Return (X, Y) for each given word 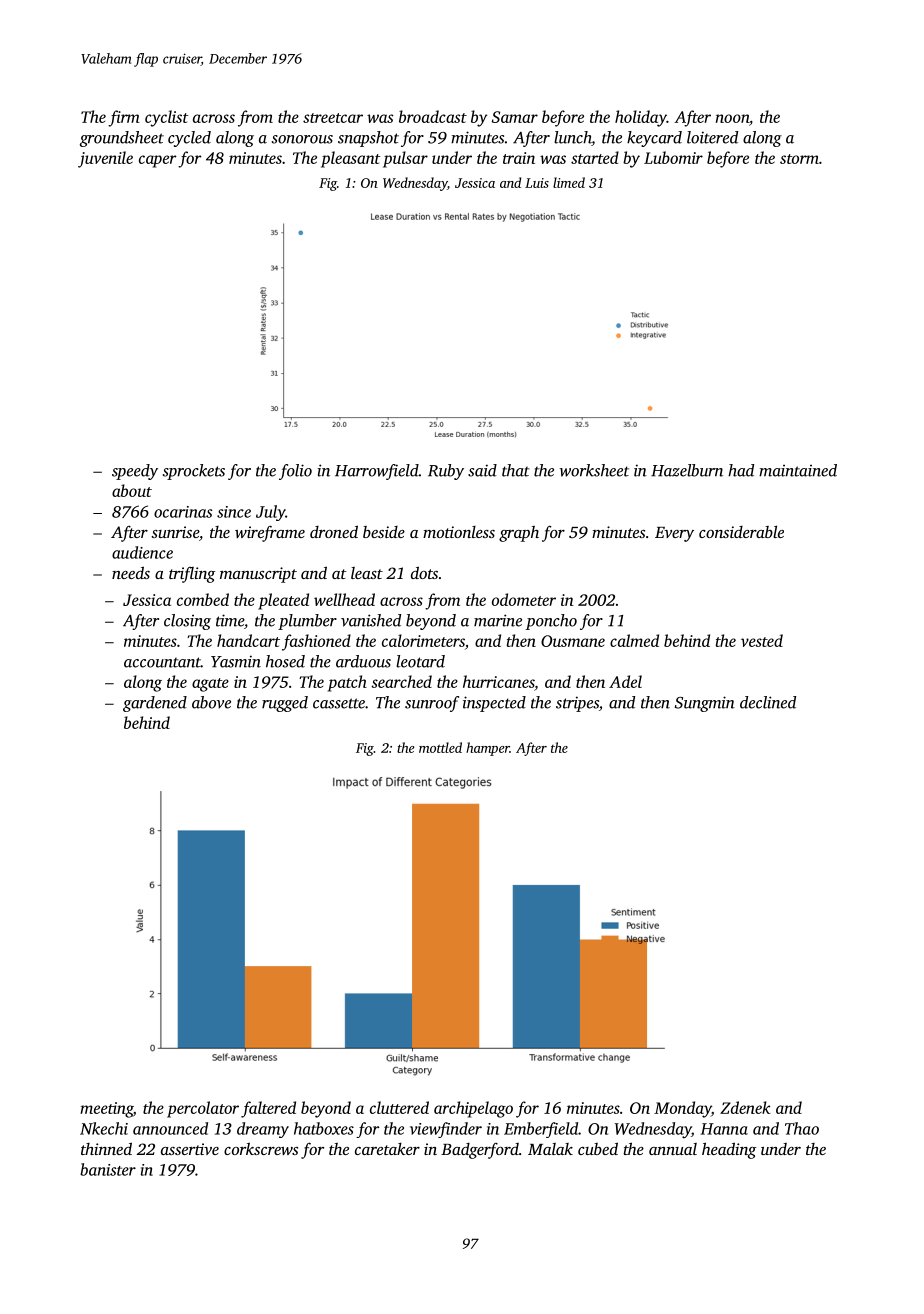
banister (108, 1169)
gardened (155, 704)
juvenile (105, 159)
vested (762, 640)
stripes (577, 704)
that (516, 470)
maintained (798, 470)
